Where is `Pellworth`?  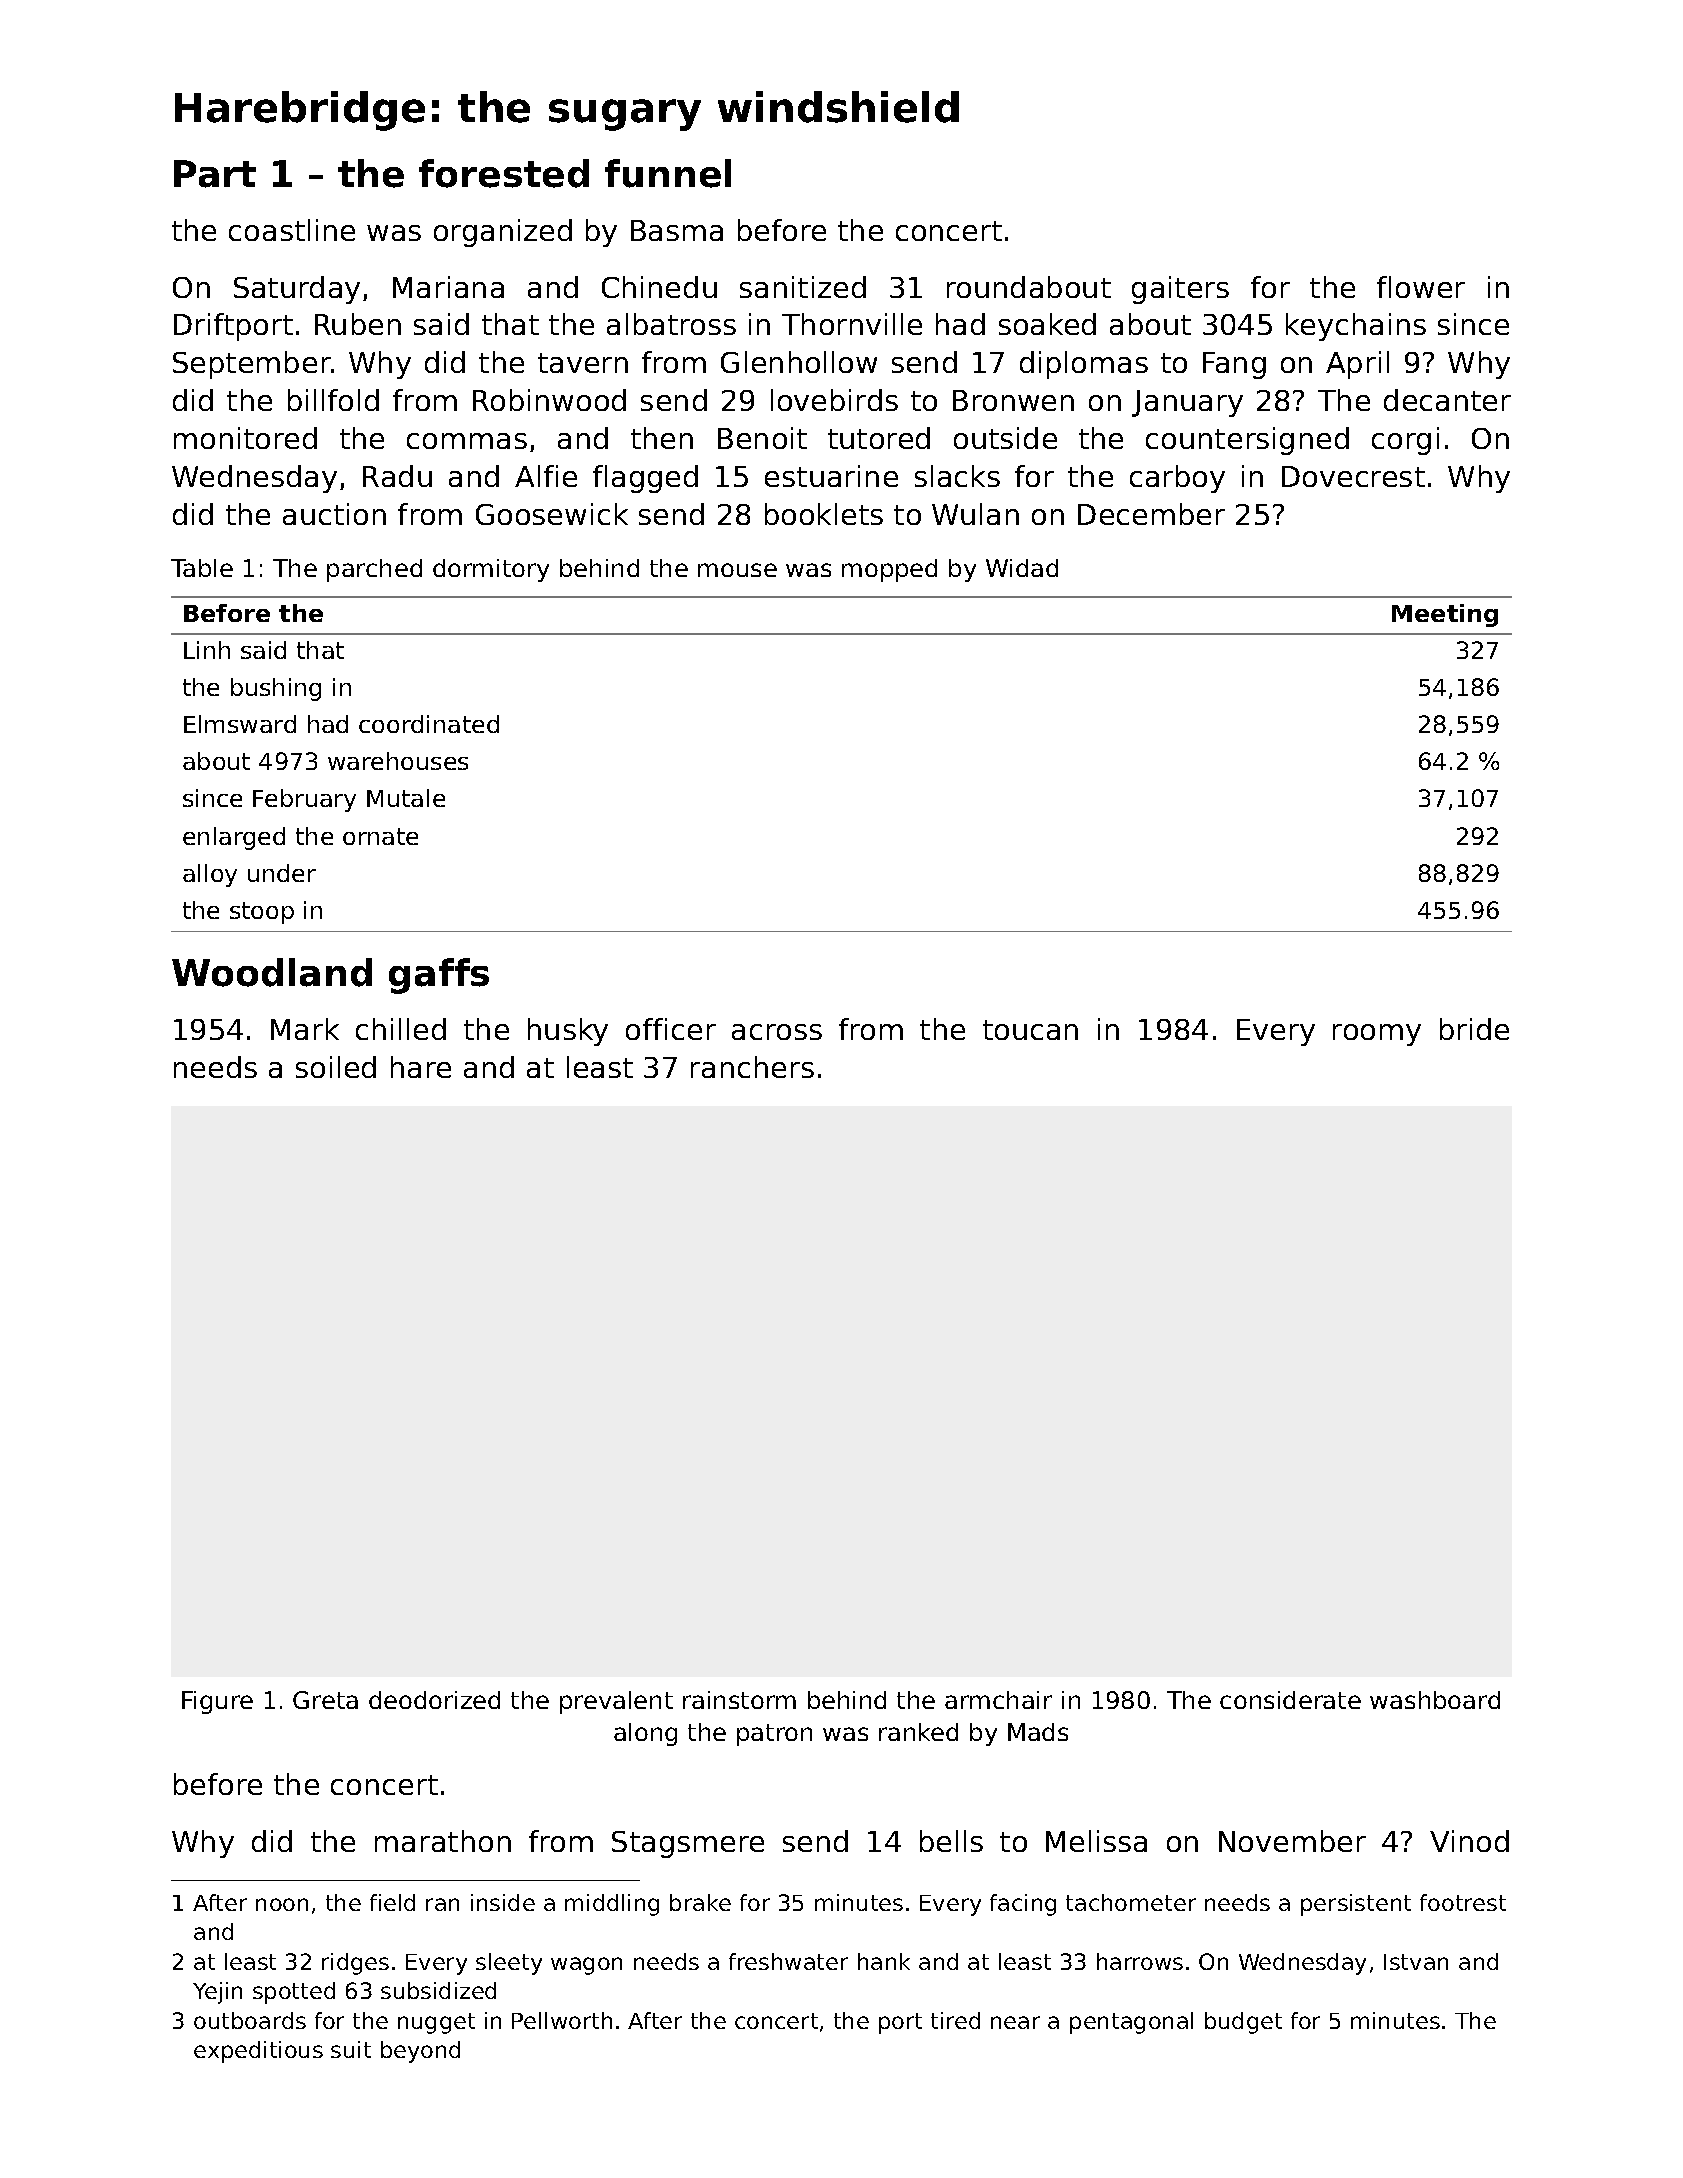
Pellworth is located at coordinates (562, 2020).
